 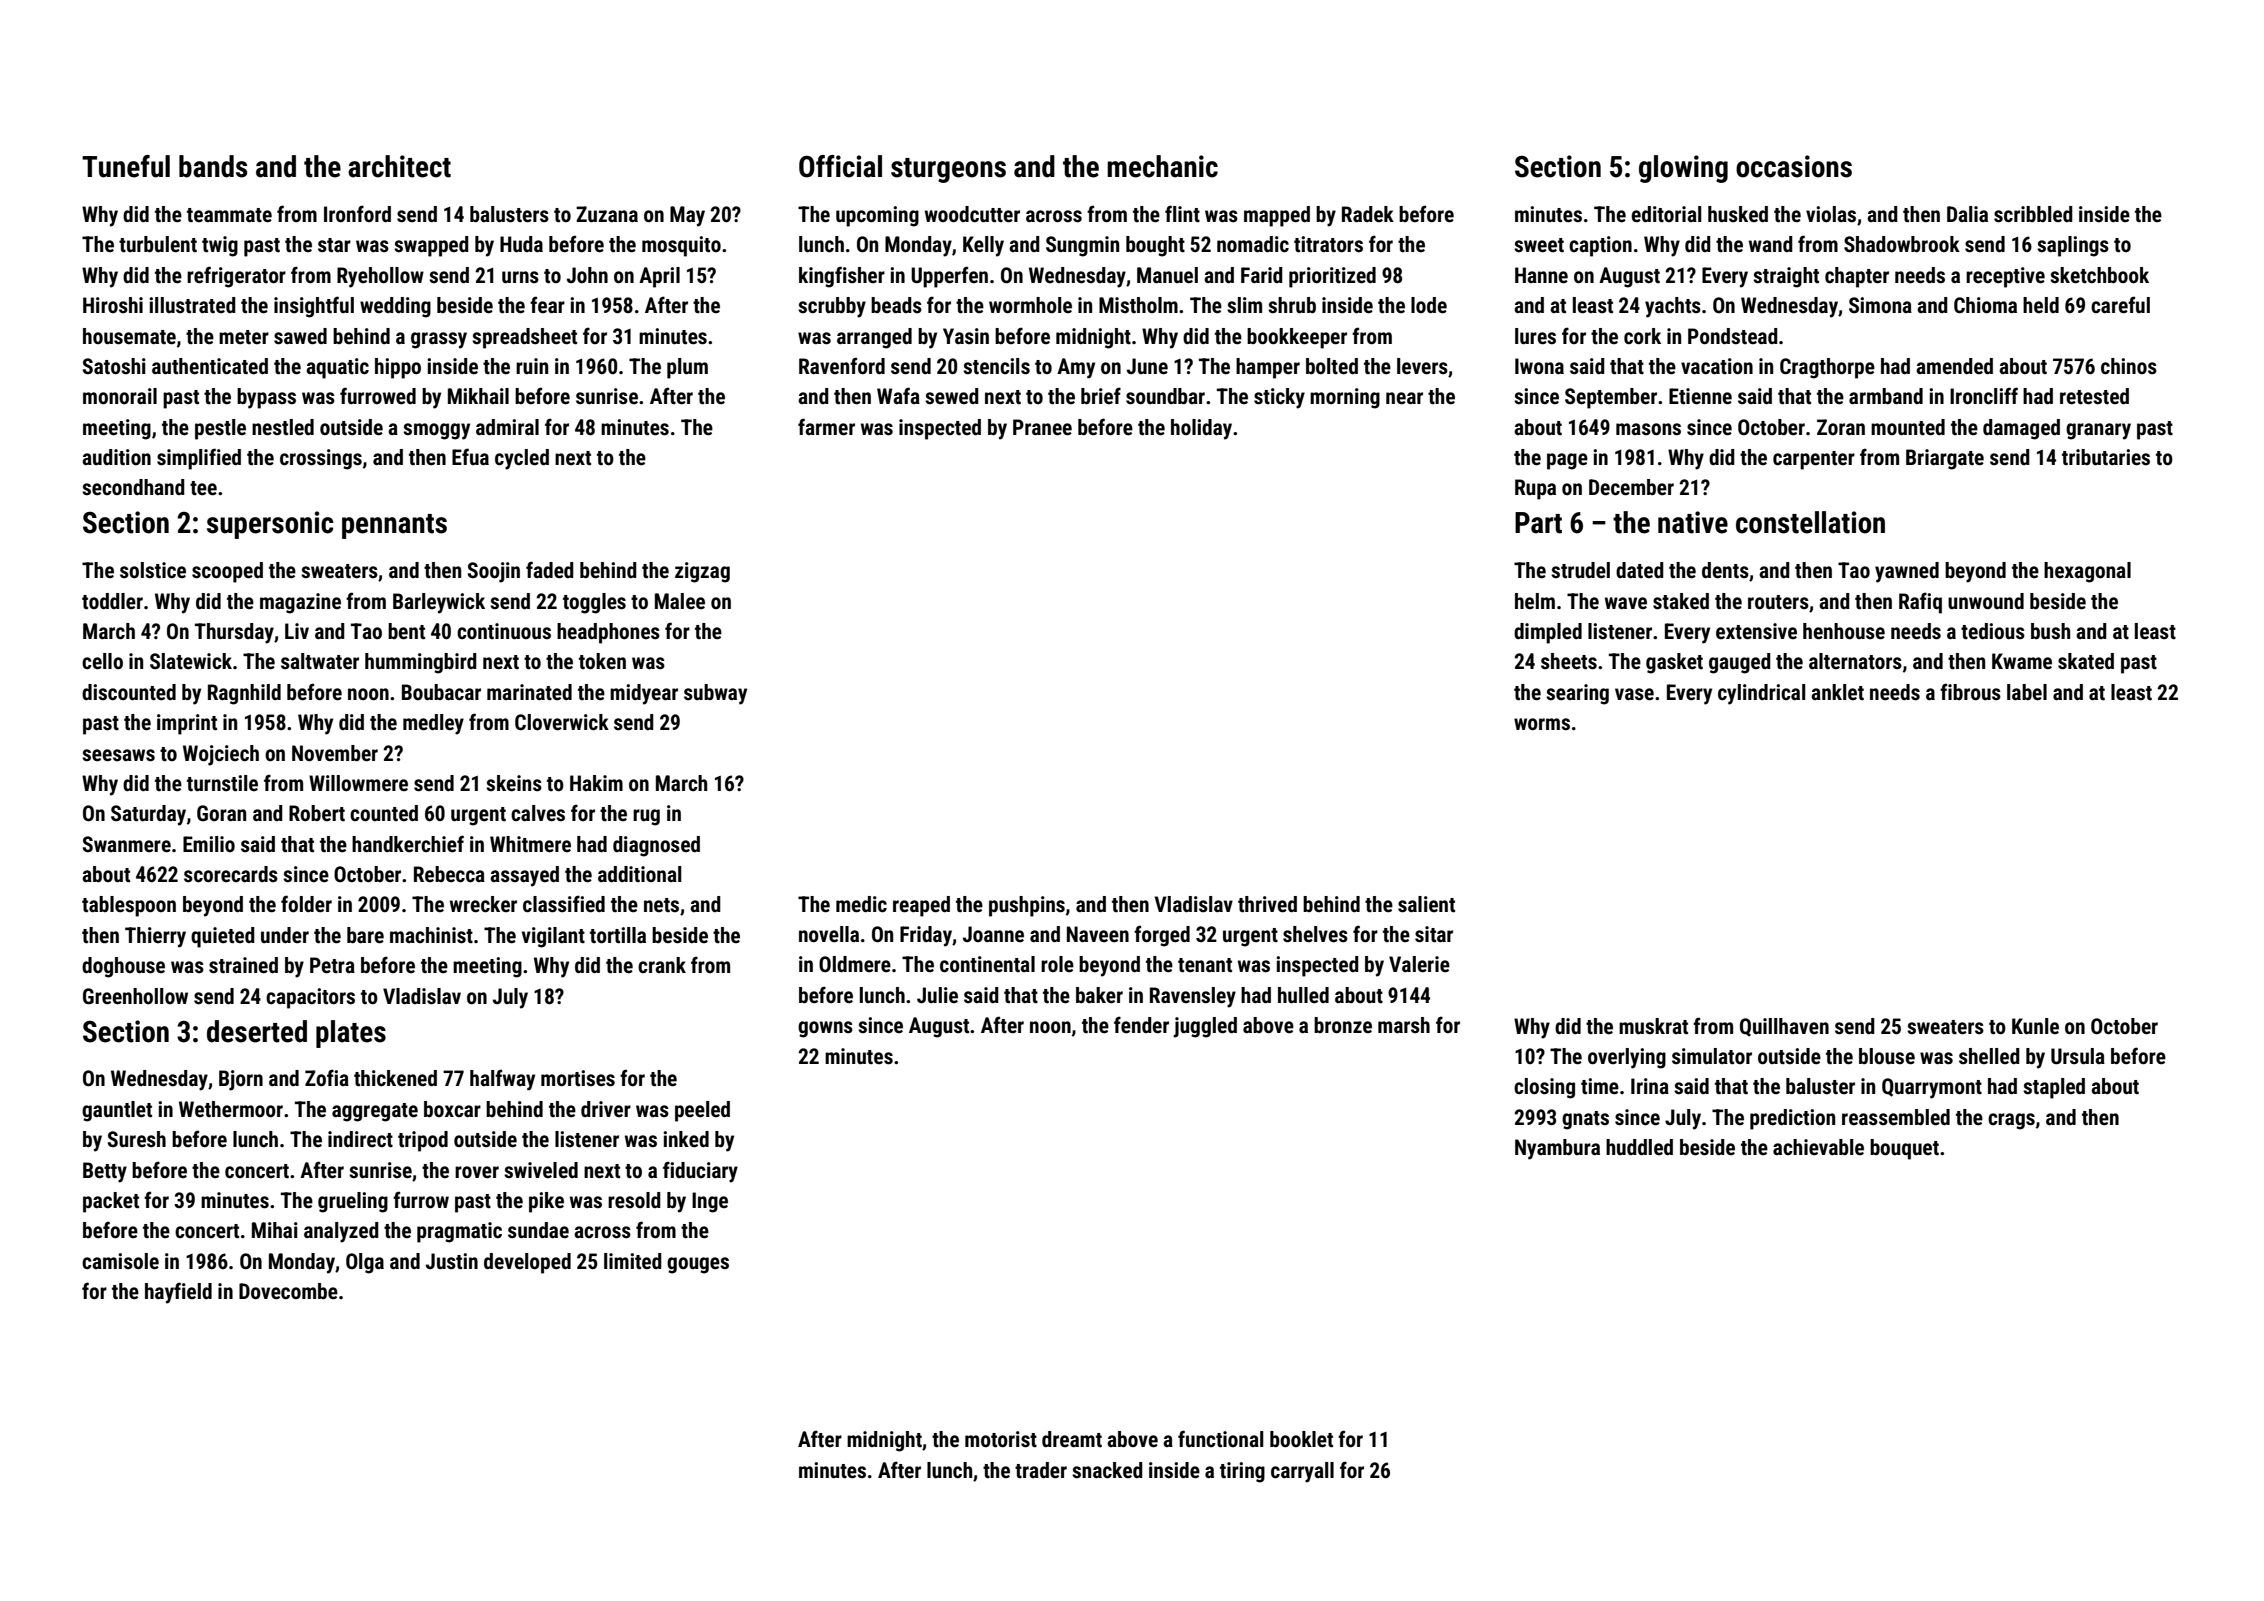 I want to click on huddled, so click(x=1639, y=1147).
